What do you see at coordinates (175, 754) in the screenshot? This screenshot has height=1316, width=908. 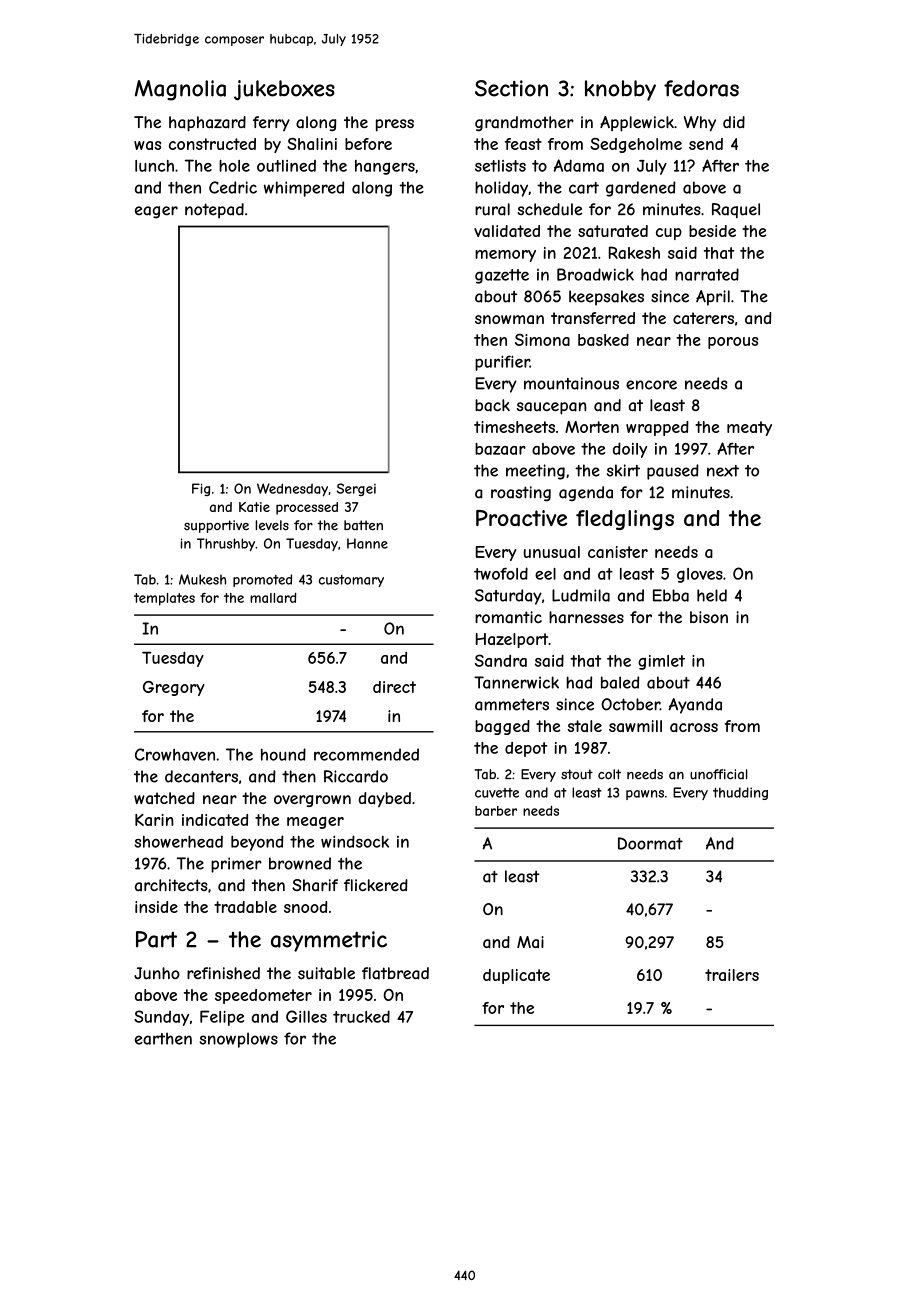 I see `Crowhaven` at bounding box center [175, 754].
